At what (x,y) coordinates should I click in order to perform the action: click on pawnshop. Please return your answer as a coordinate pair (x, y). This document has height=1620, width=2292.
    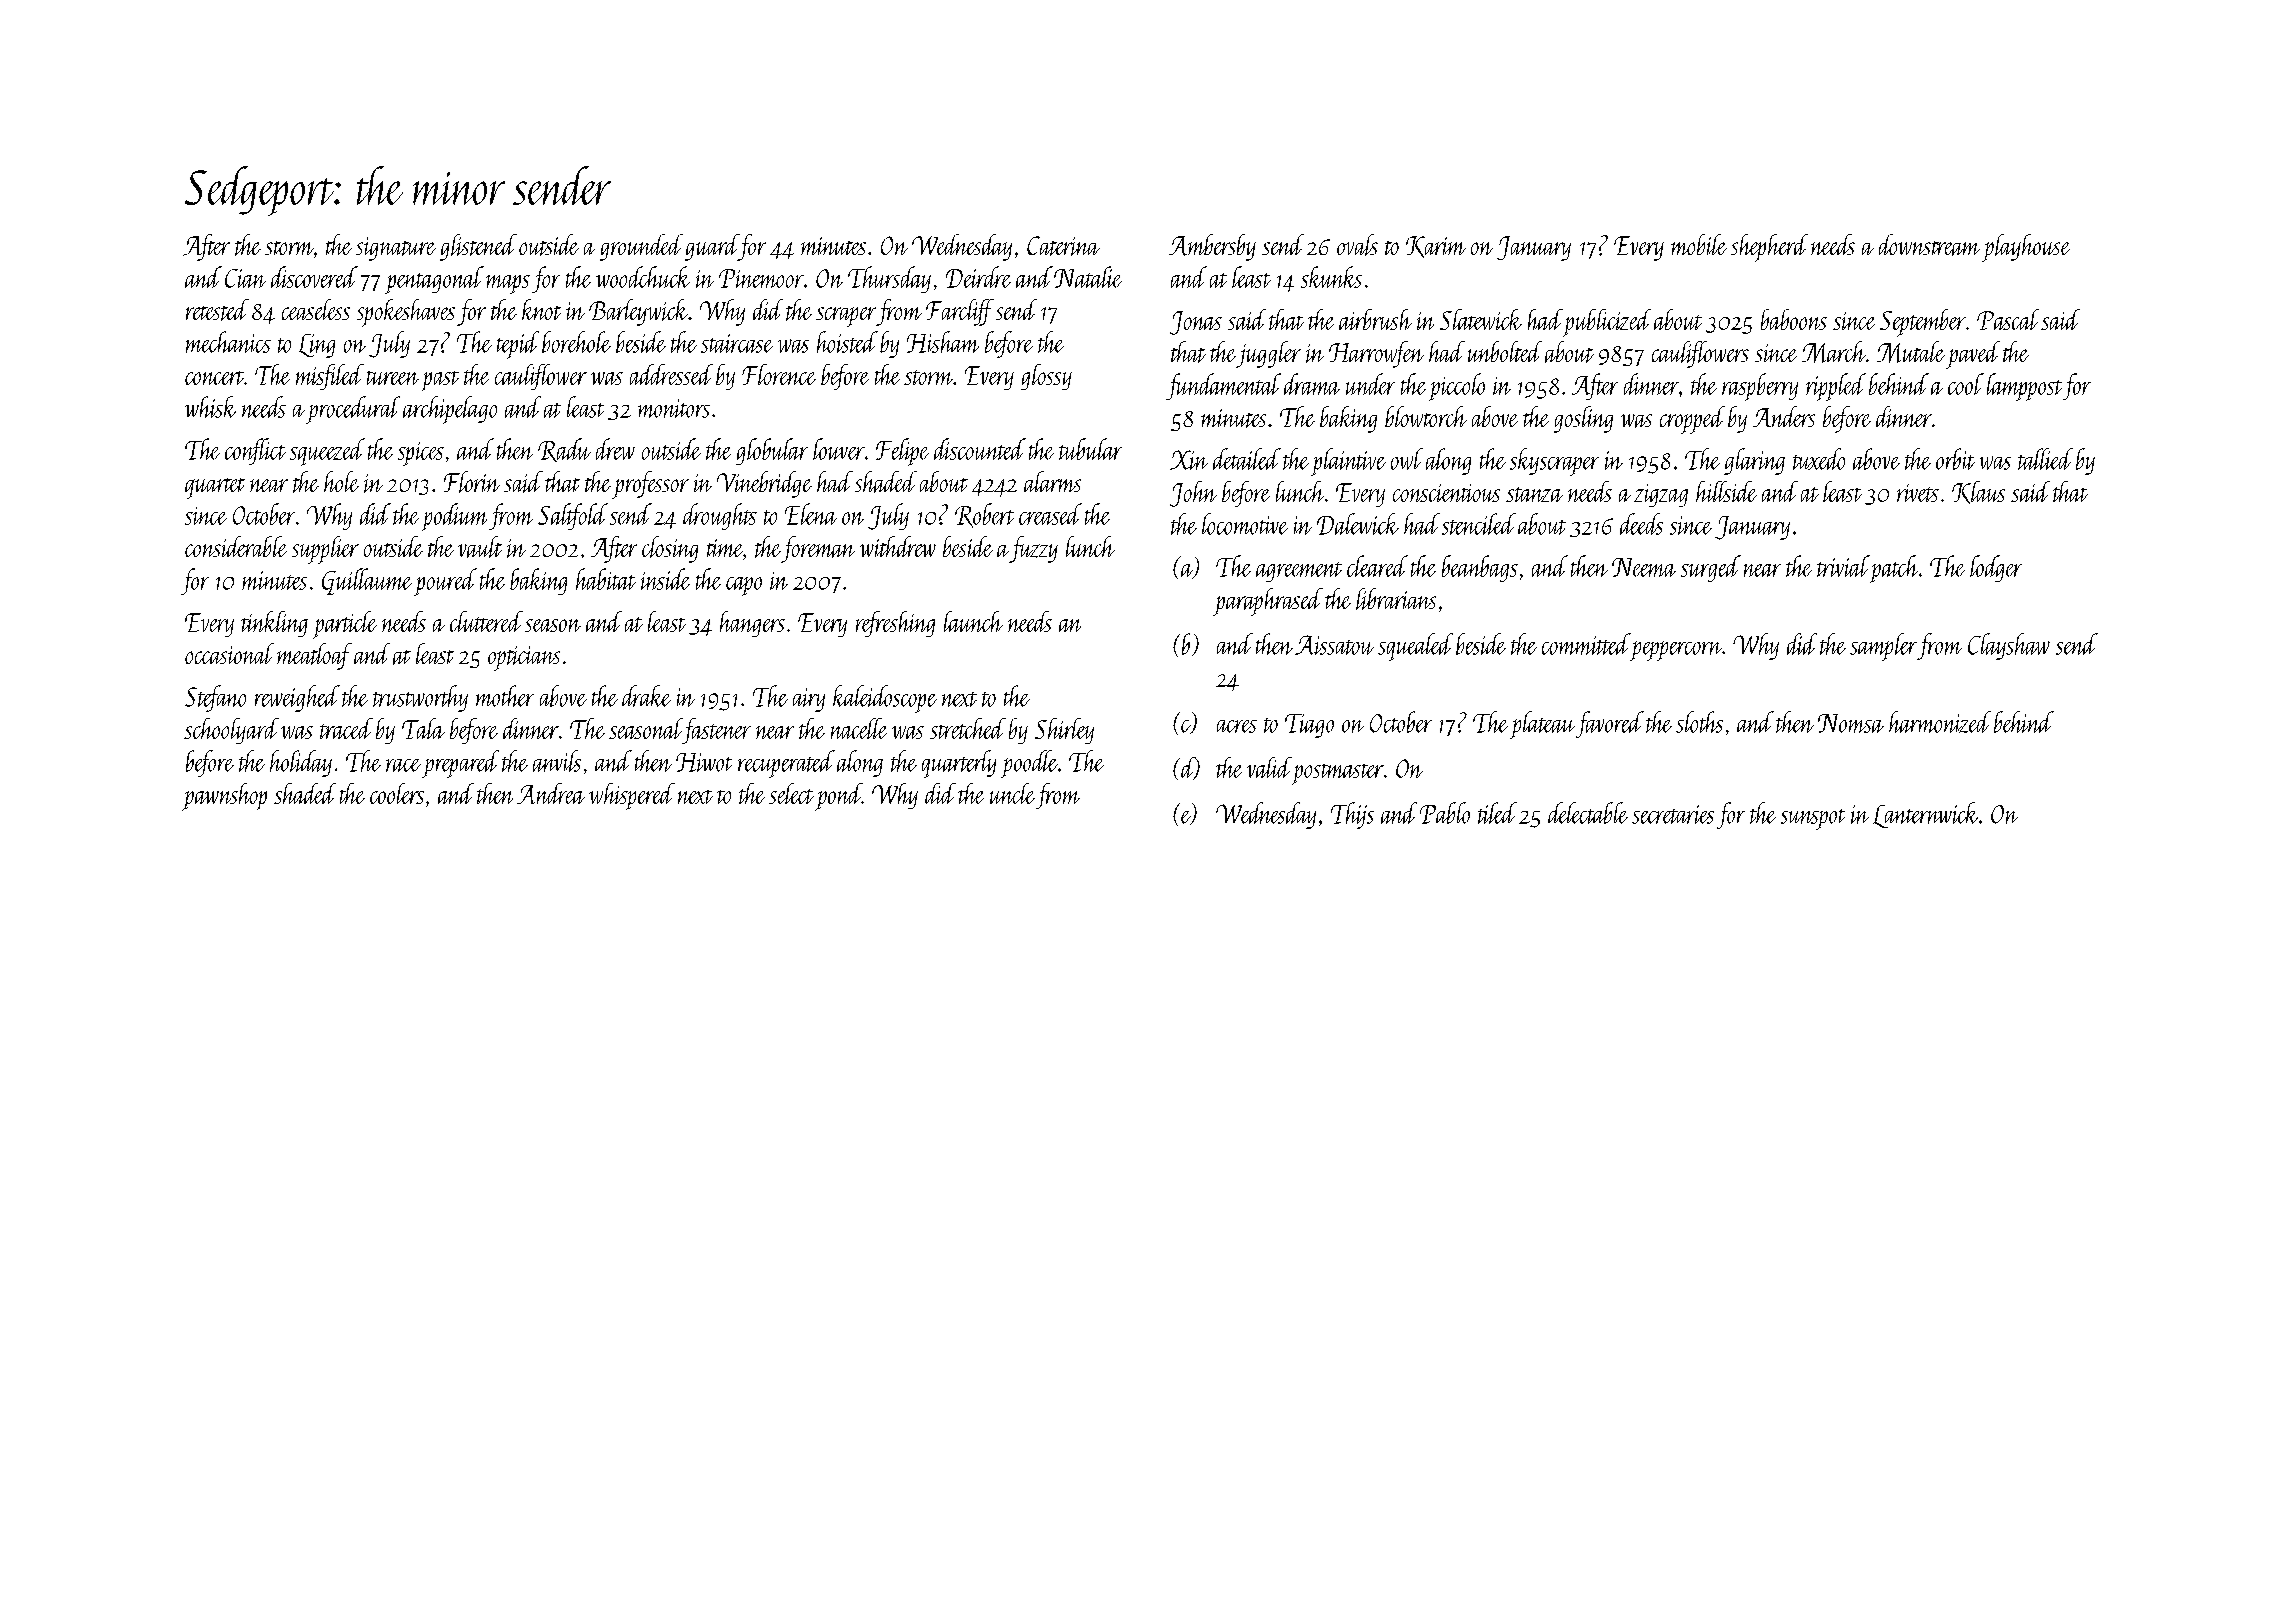
    Looking at the image, I should click on (224, 797).
